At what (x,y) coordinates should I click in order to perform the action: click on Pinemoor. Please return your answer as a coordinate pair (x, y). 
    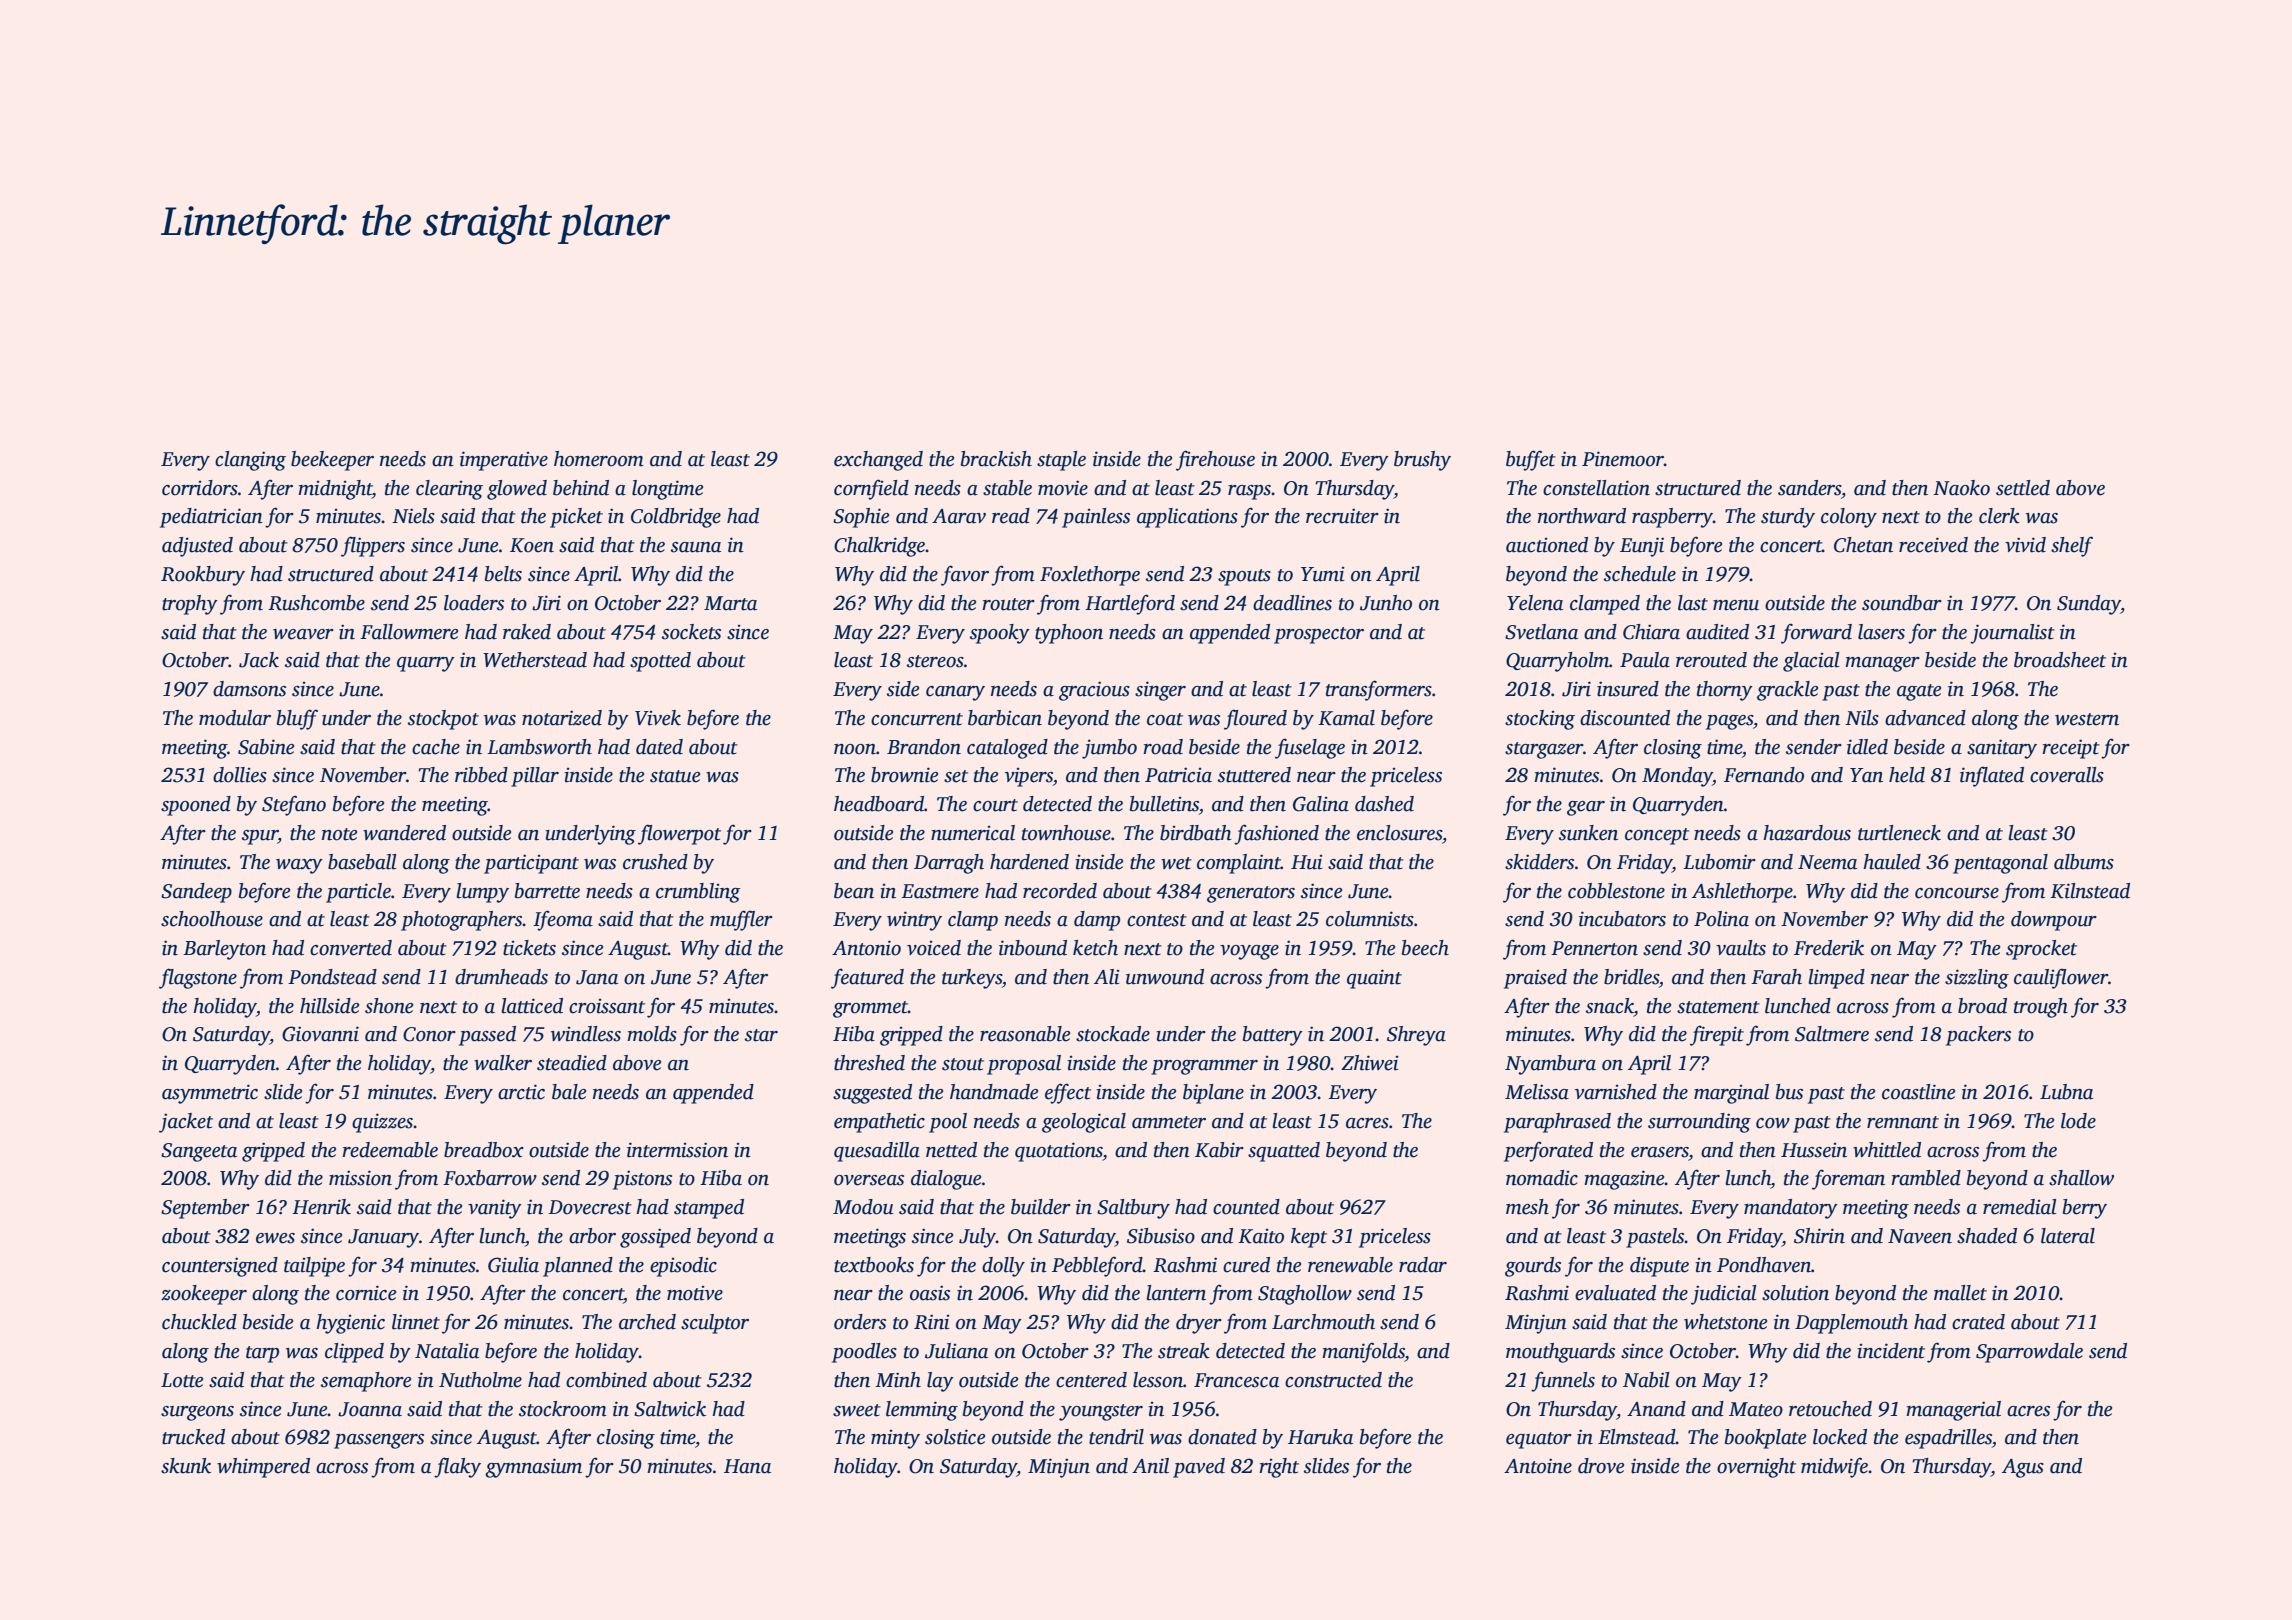
    Looking at the image, I should click on (1623, 459).
